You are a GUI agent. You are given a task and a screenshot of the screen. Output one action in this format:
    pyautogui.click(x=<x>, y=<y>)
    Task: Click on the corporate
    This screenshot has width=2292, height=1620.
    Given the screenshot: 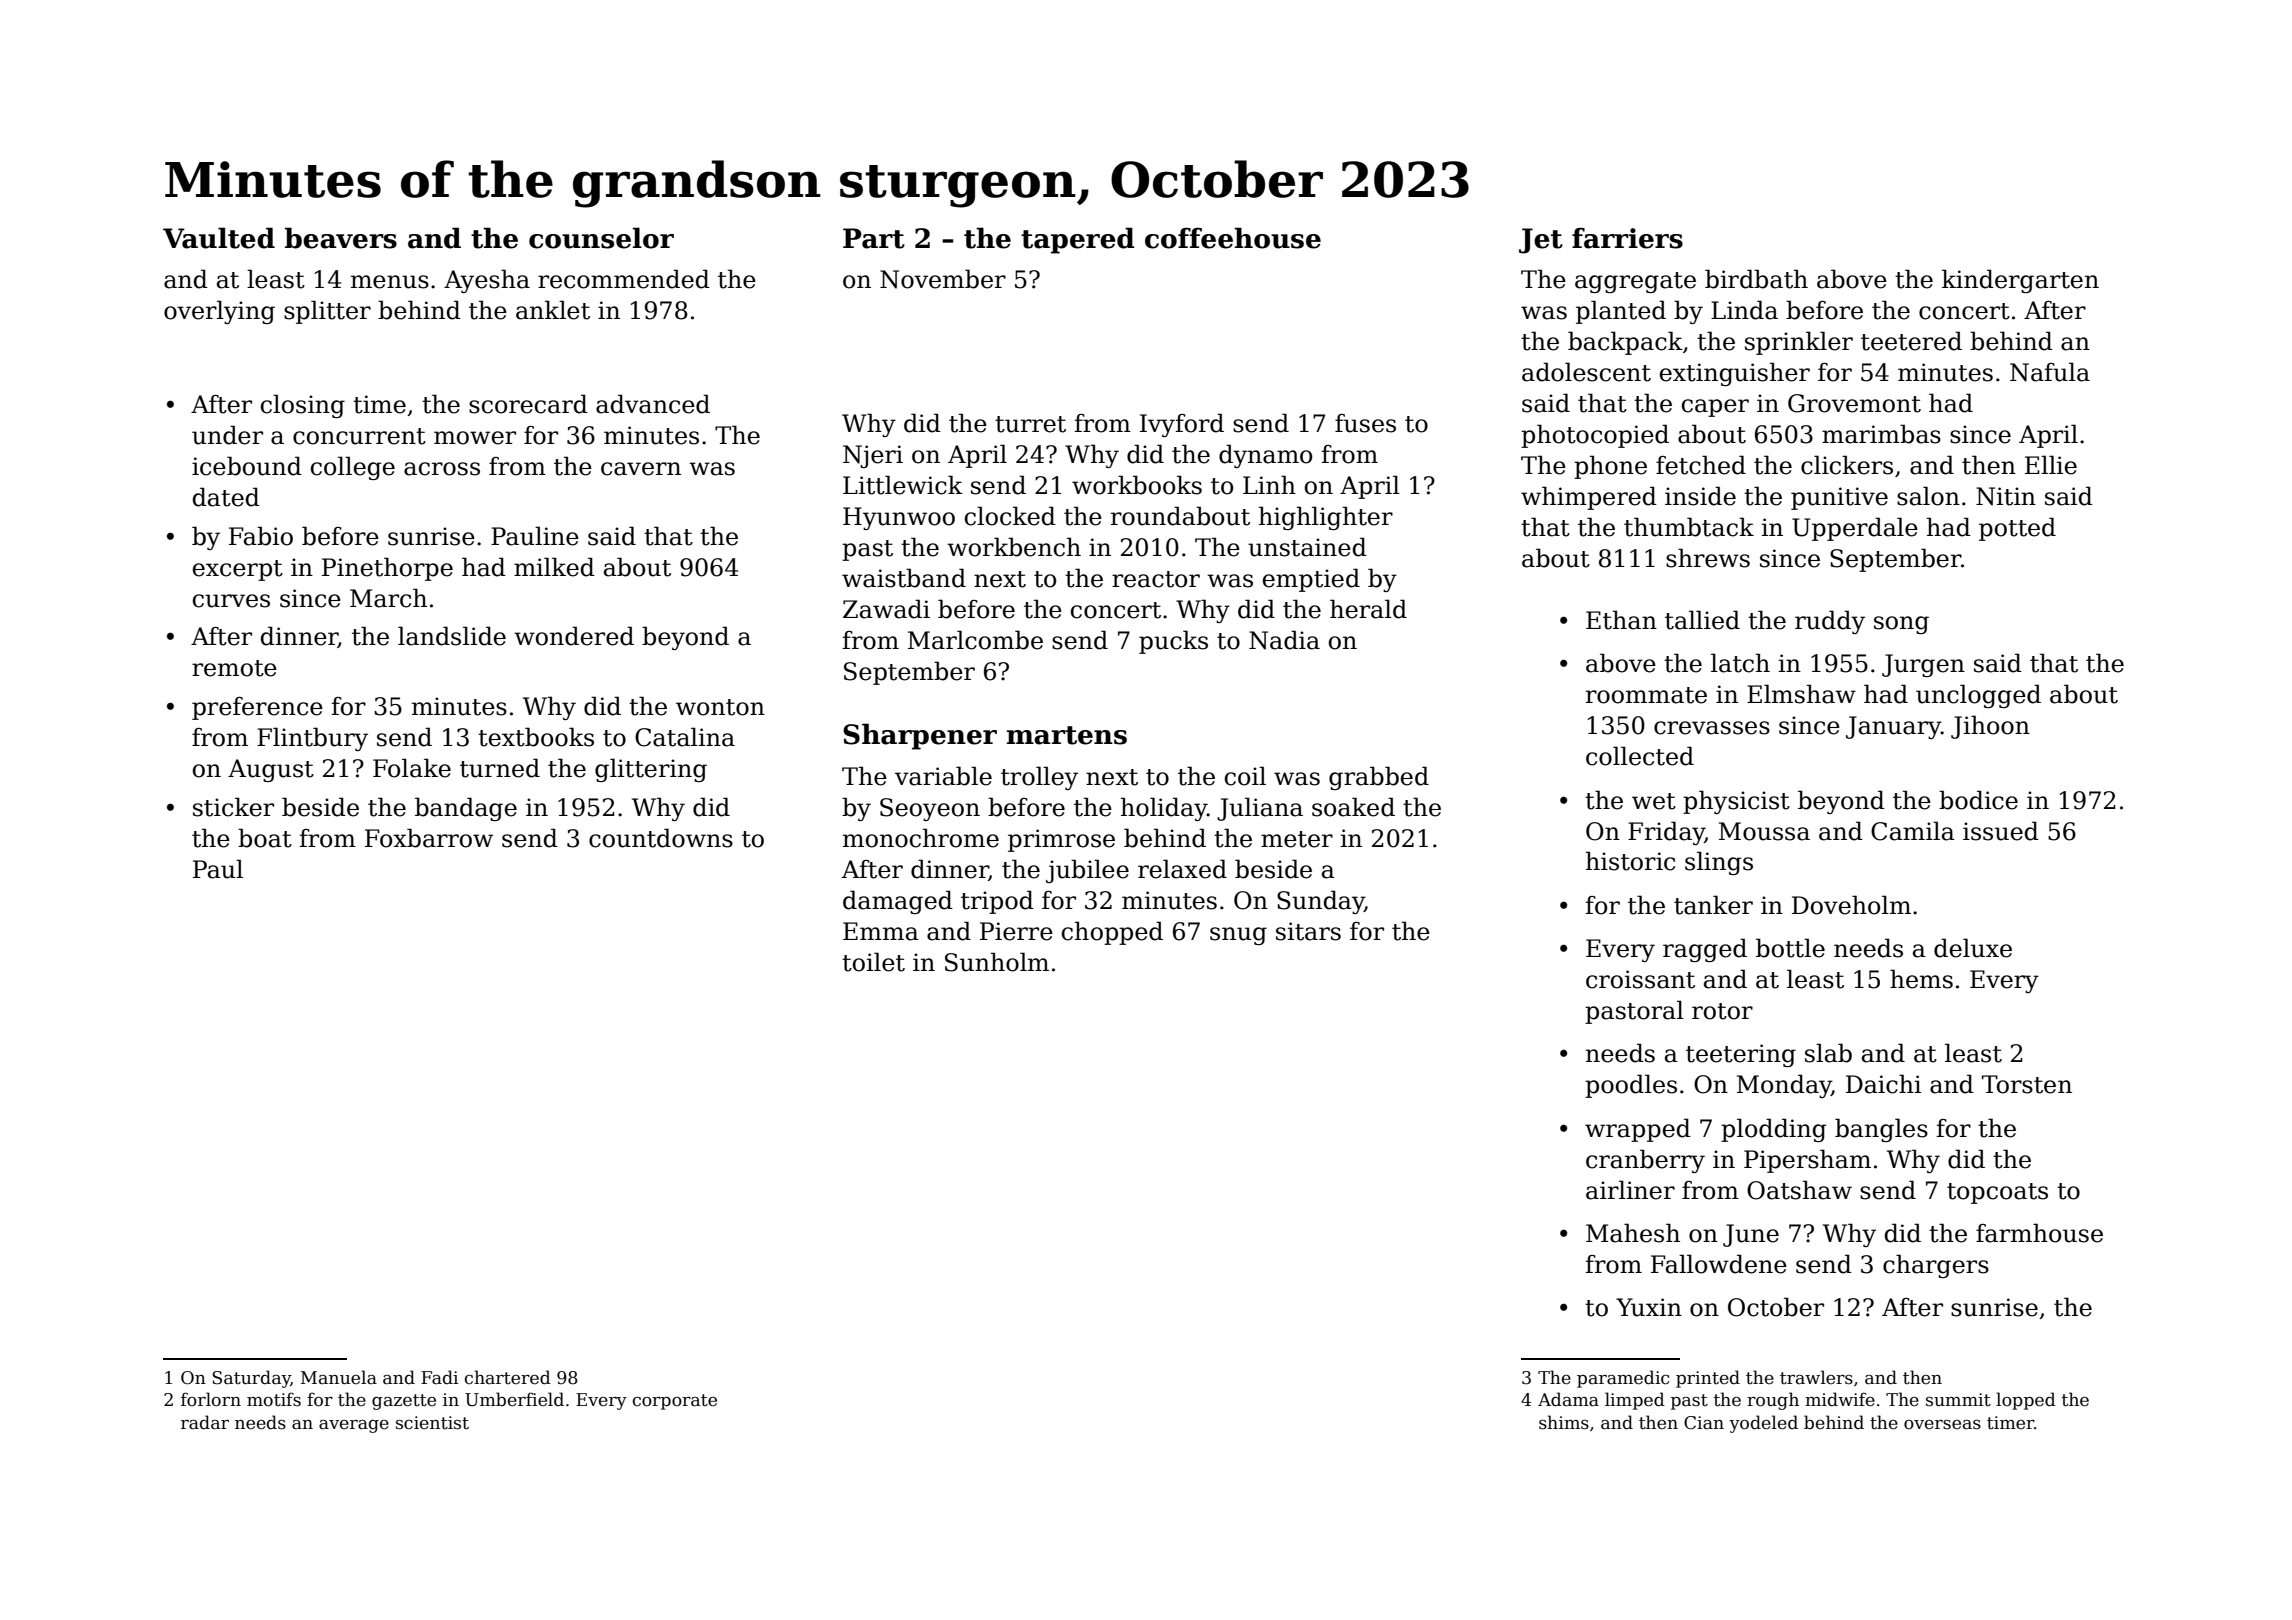 What is the action you would take?
    pyautogui.click(x=675, y=1402)
